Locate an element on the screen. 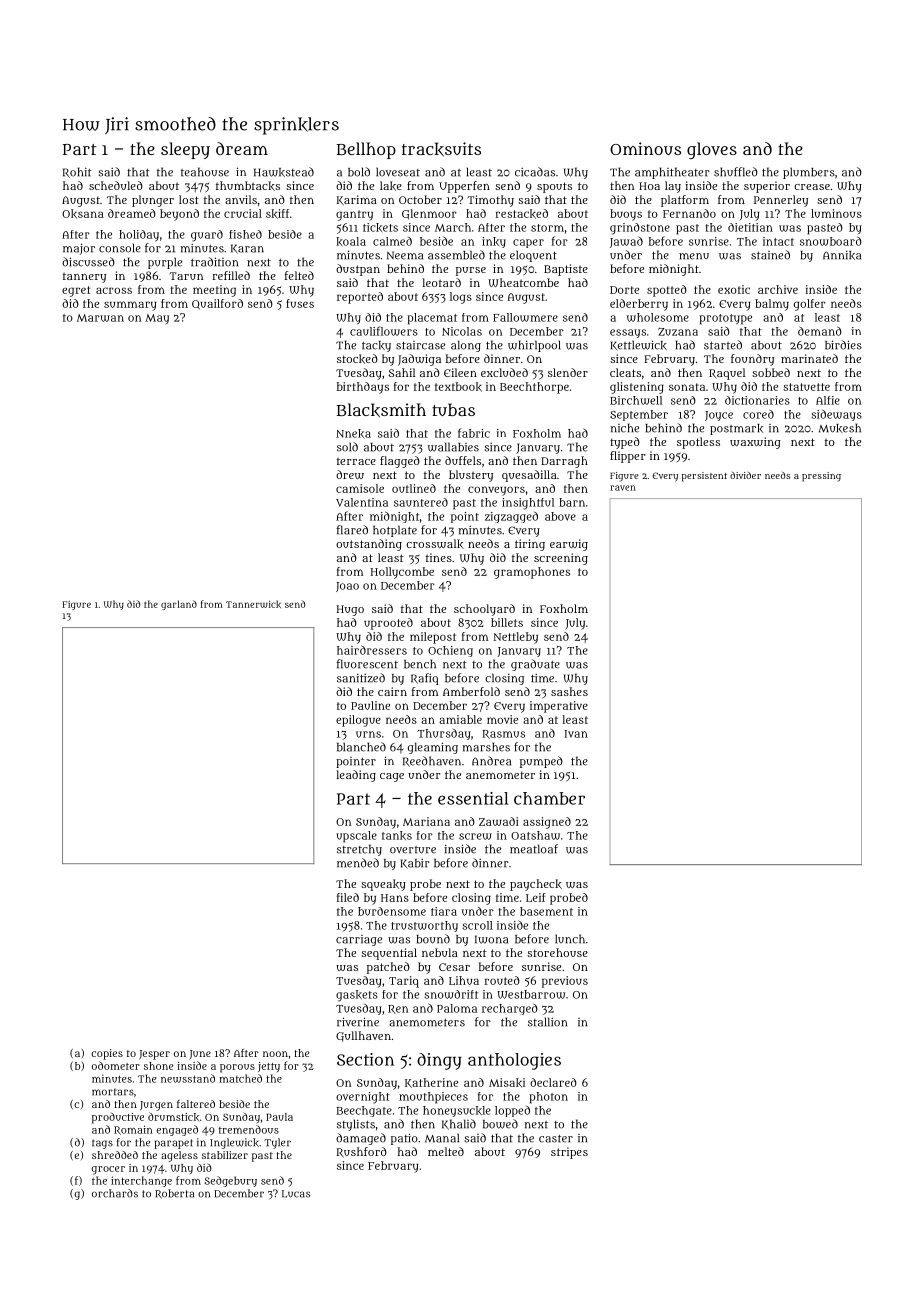 This screenshot has height=1308, width=924. sanitized is located at coordinates (361, 678).
